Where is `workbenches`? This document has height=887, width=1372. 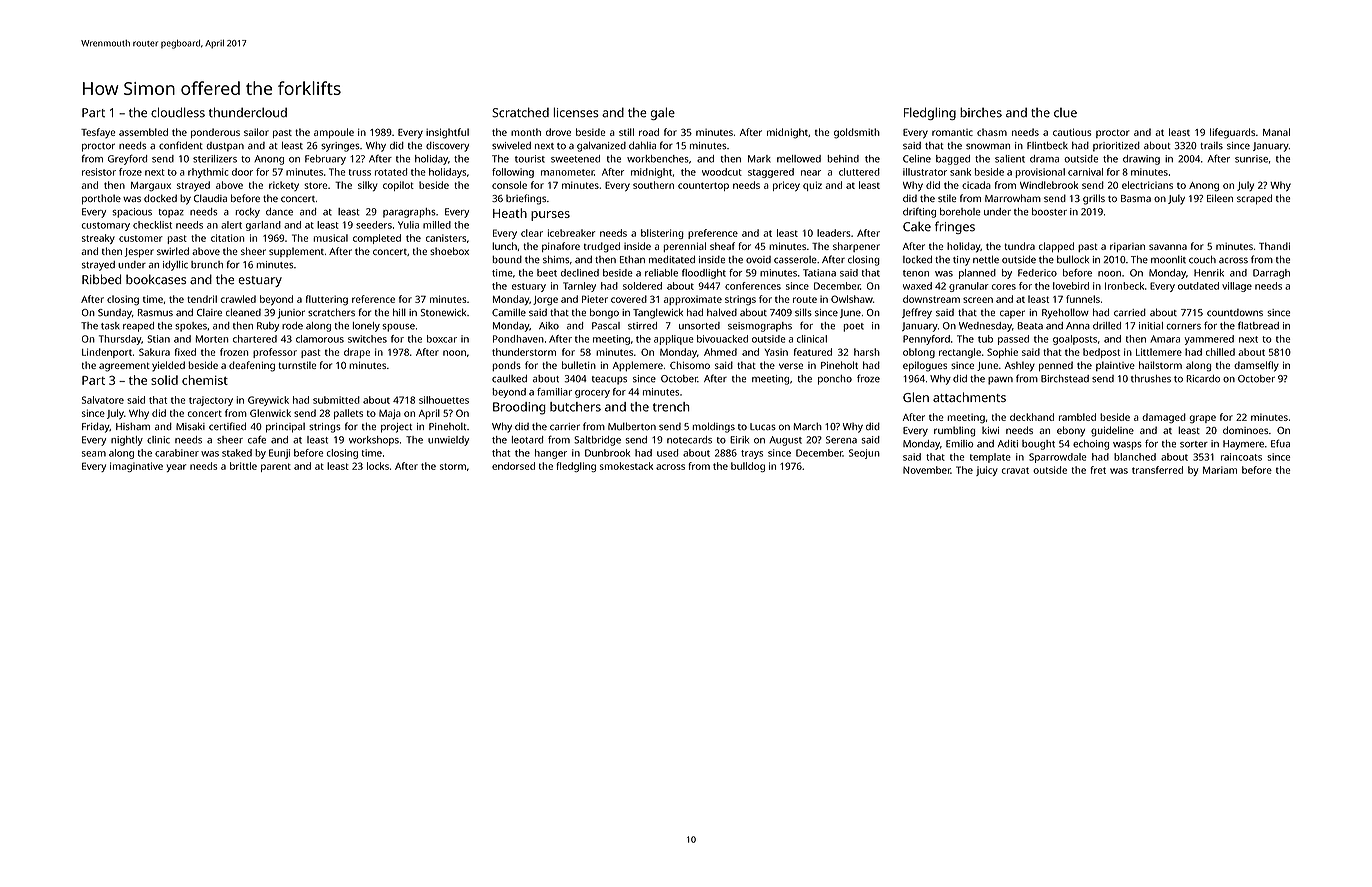
workbenches is located at coordinates (658, 159).
